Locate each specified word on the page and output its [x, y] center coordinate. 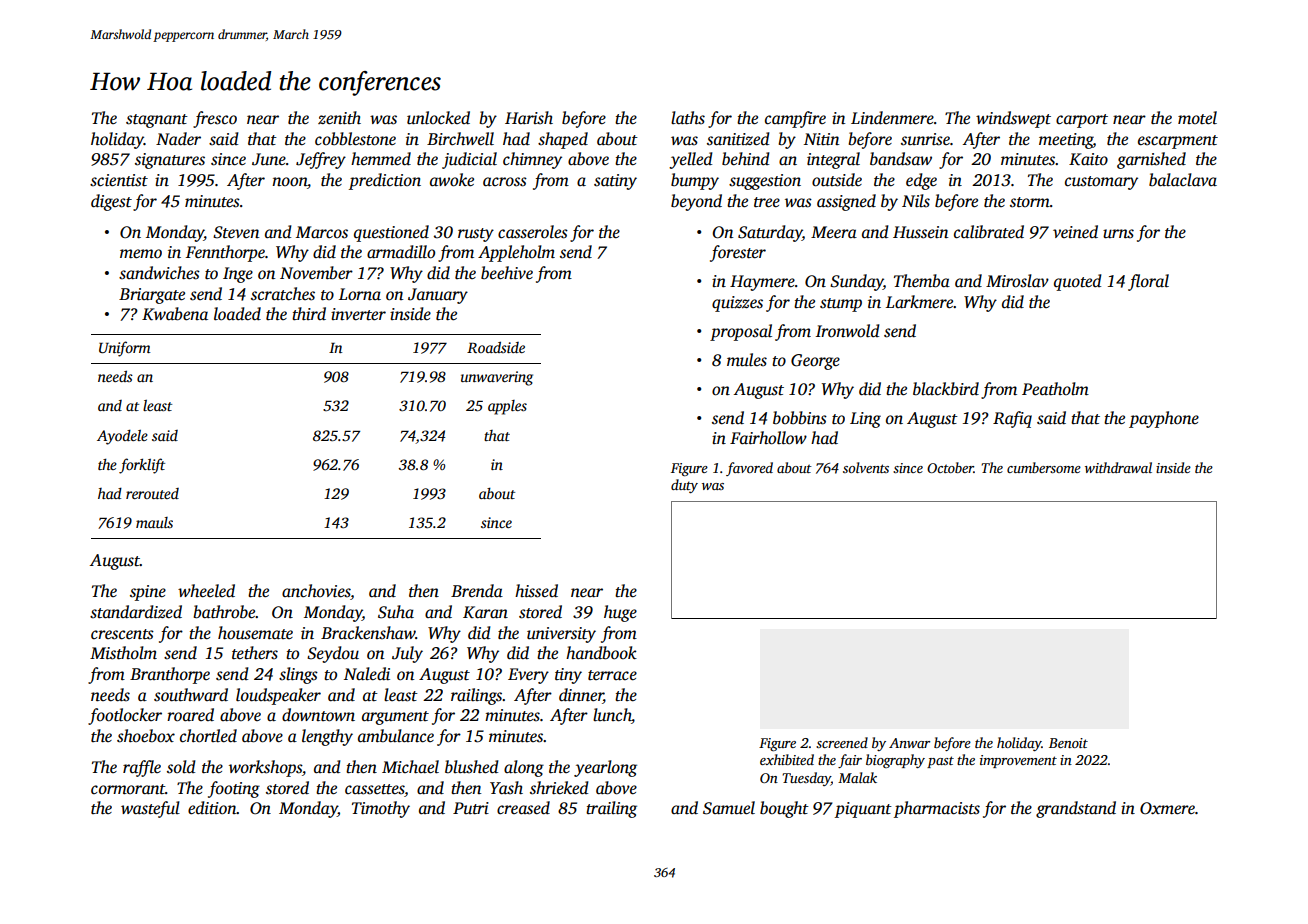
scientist [119, 180]
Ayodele [122, 437]
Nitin [821, 139]
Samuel [729, 808]
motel [1197, 118]
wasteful [150, 809]
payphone [1164, 419]
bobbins [800, 418]
